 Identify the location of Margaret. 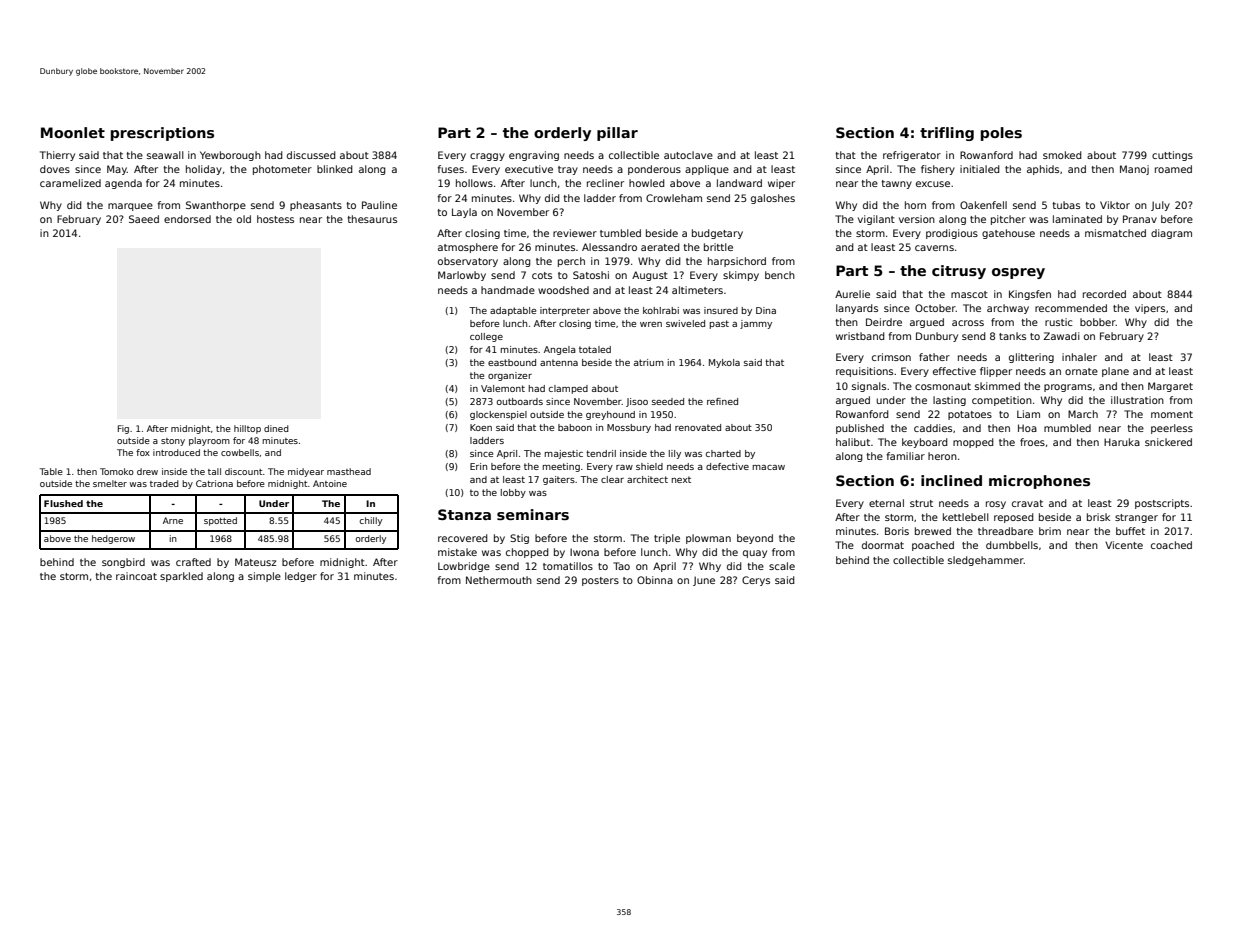
(1170, 387).
